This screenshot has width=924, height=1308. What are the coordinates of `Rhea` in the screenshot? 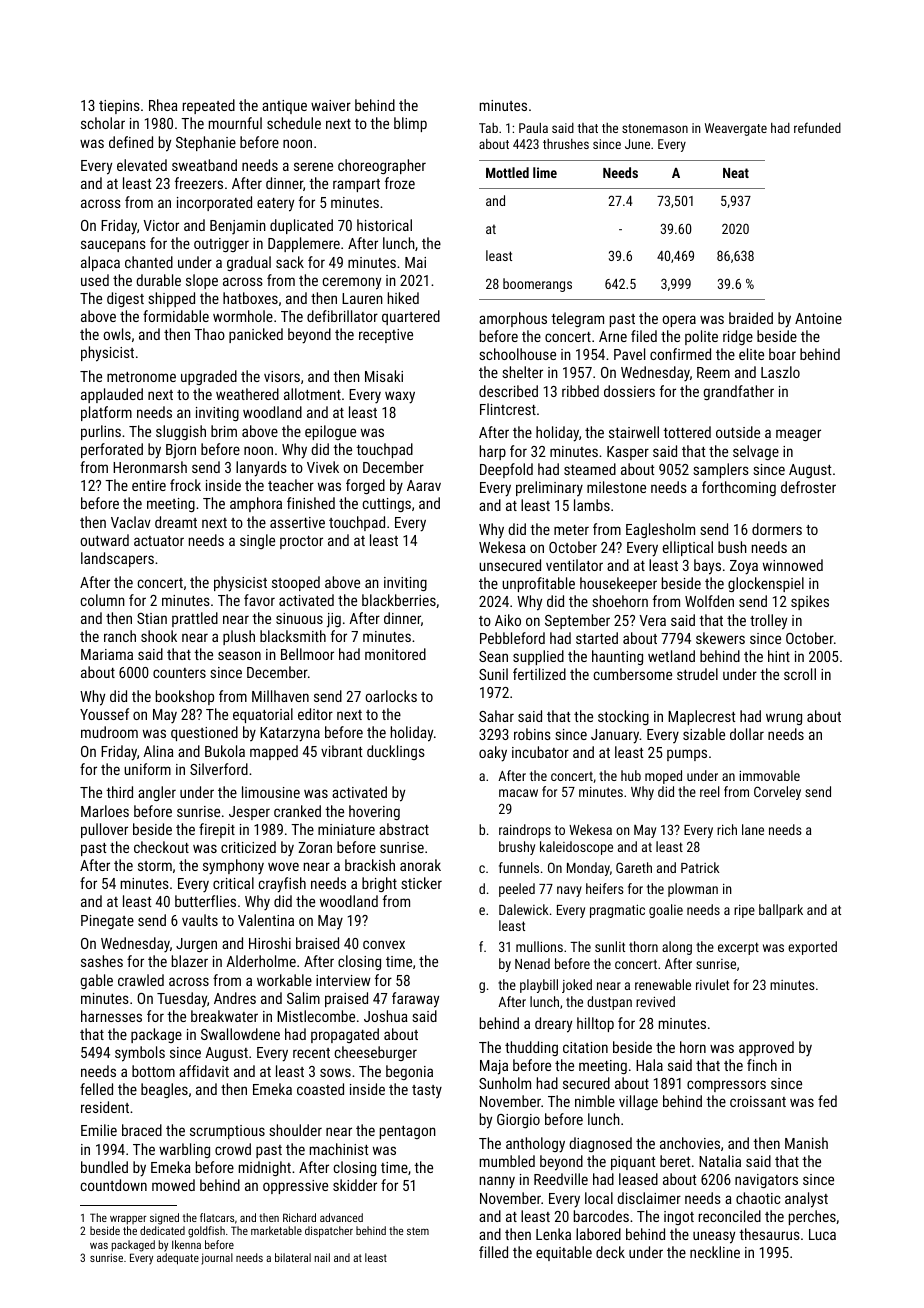 It's located at (163, 105).
